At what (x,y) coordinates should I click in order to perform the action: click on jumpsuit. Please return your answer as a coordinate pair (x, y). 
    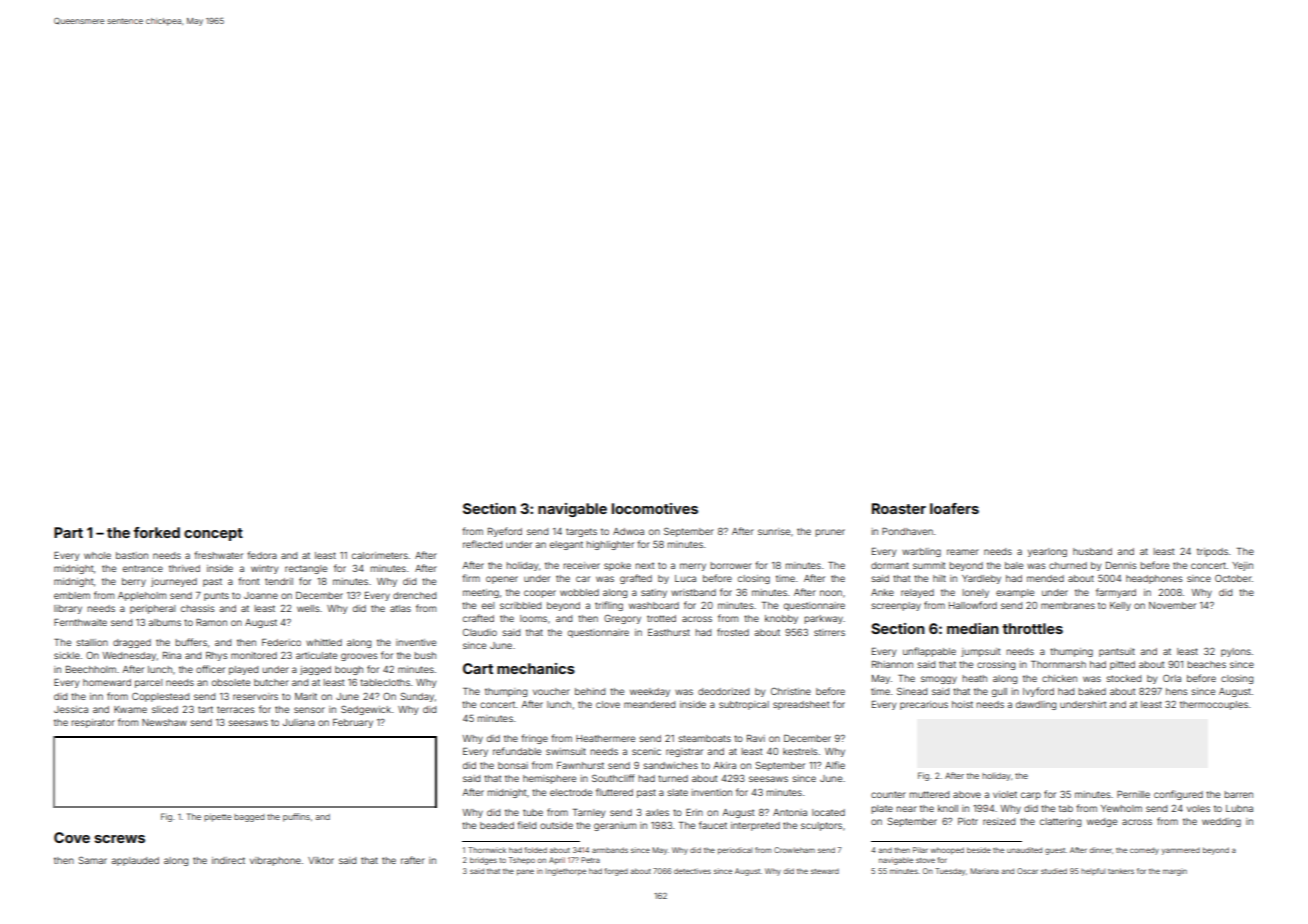
    Looking at the image, I should click on (980, 652).
